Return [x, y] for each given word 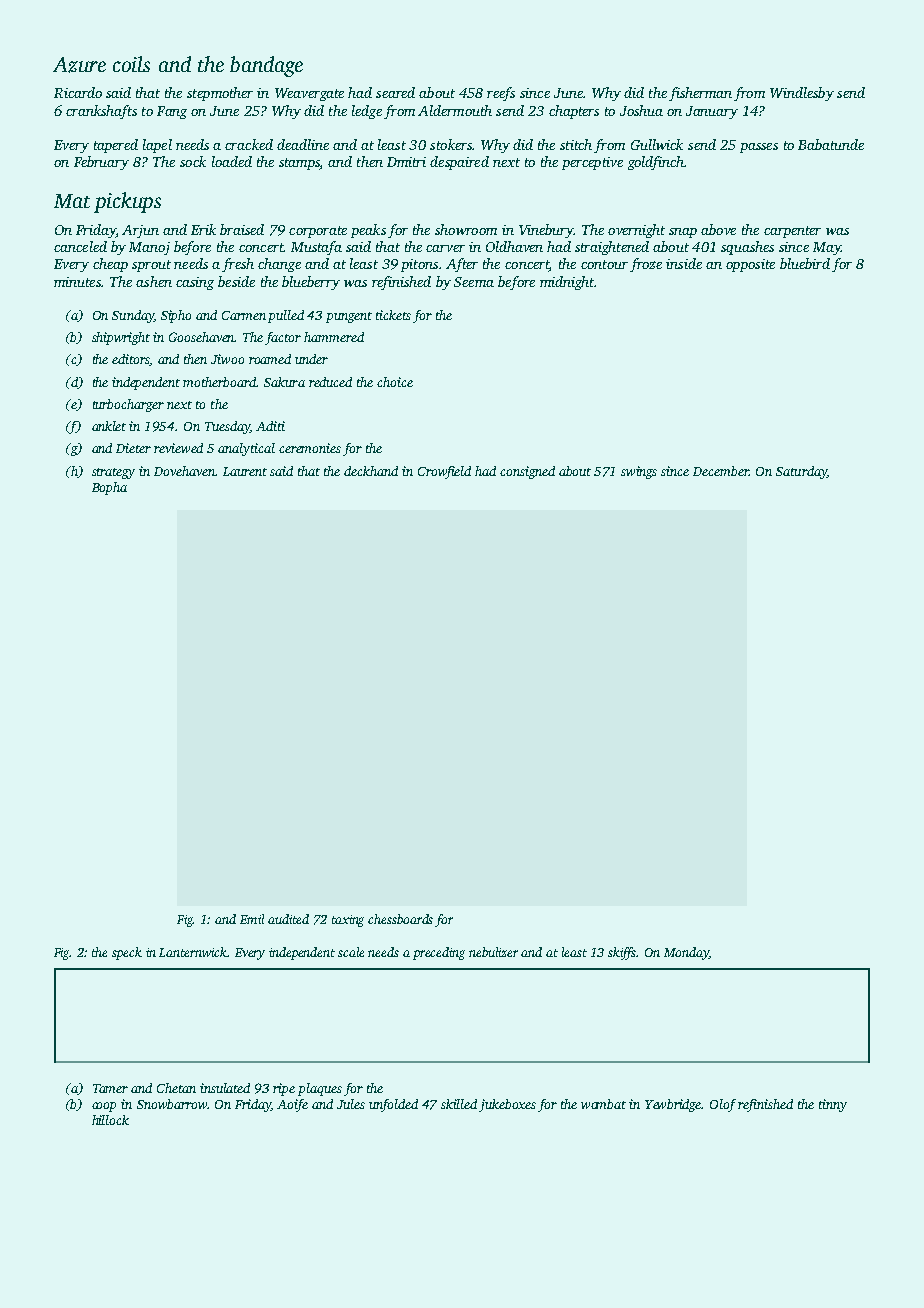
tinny [833, 1105]
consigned [527, 472]
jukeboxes [507, 1105]
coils [131, 64]
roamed [270, 359]
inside [684, 263]
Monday [686, 953]
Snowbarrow [172, 1104]
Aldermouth [455, 110]
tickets [393, 315]
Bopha [109, 488]
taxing [348, 921]
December [721, 471]
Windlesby [802, 94]
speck [127, 953]
